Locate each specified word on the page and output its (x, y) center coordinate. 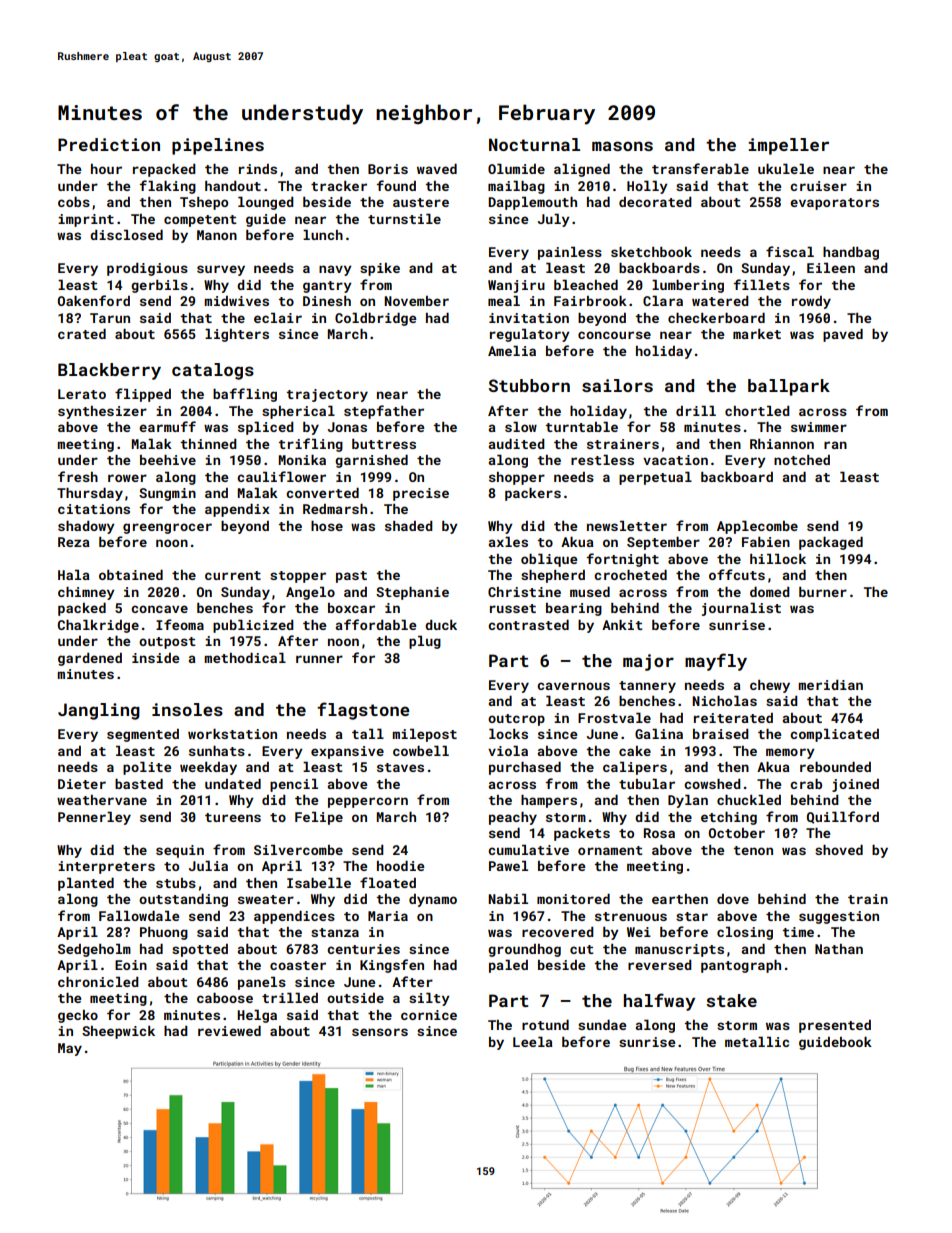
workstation (232, 734)
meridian (830, 685)
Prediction (109, 144)
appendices (294, 917)
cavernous (573, 686)
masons (622, 146)
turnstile (404, 219)
